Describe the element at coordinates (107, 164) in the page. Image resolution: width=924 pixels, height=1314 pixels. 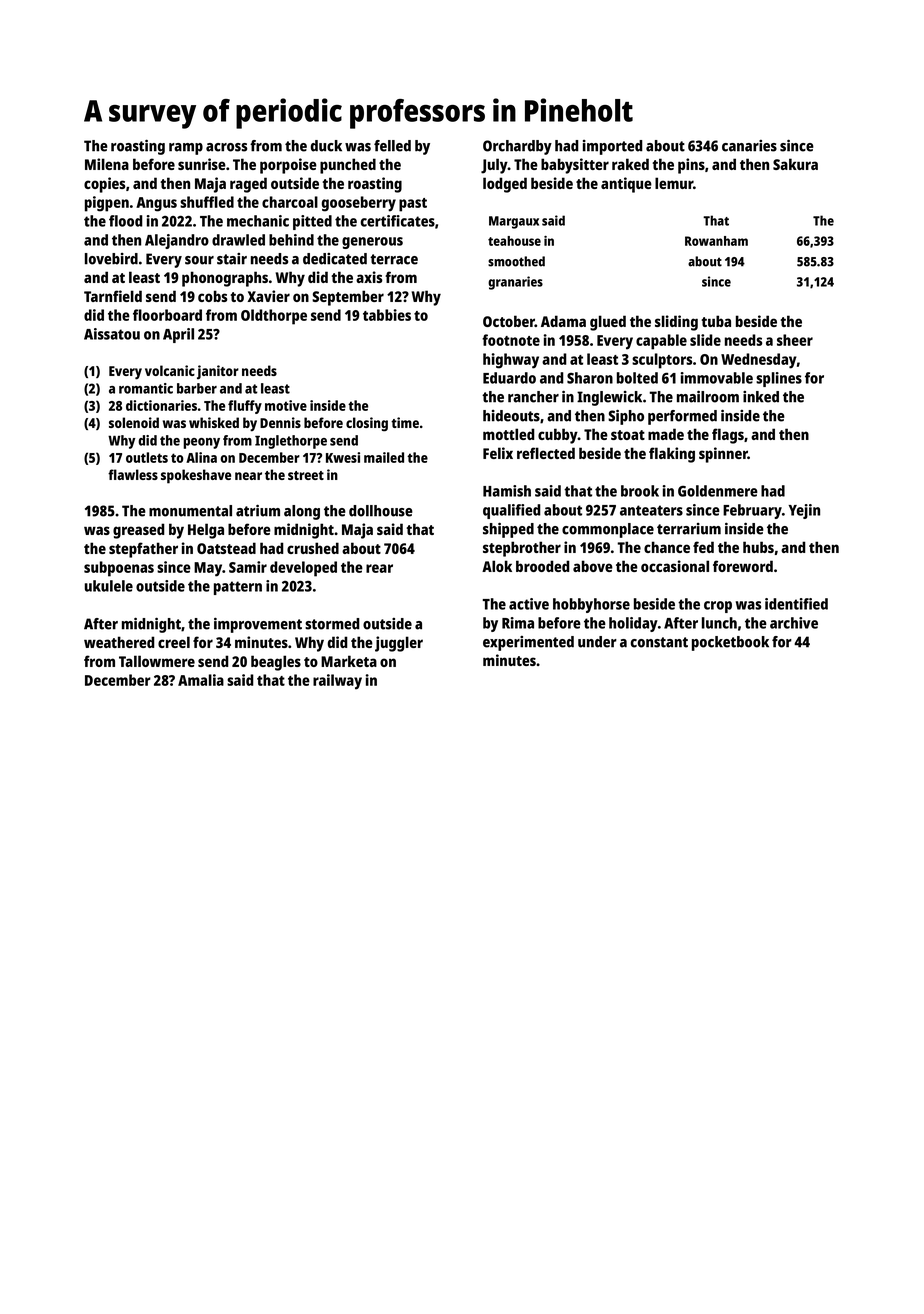
I see `Milena` at that location.
